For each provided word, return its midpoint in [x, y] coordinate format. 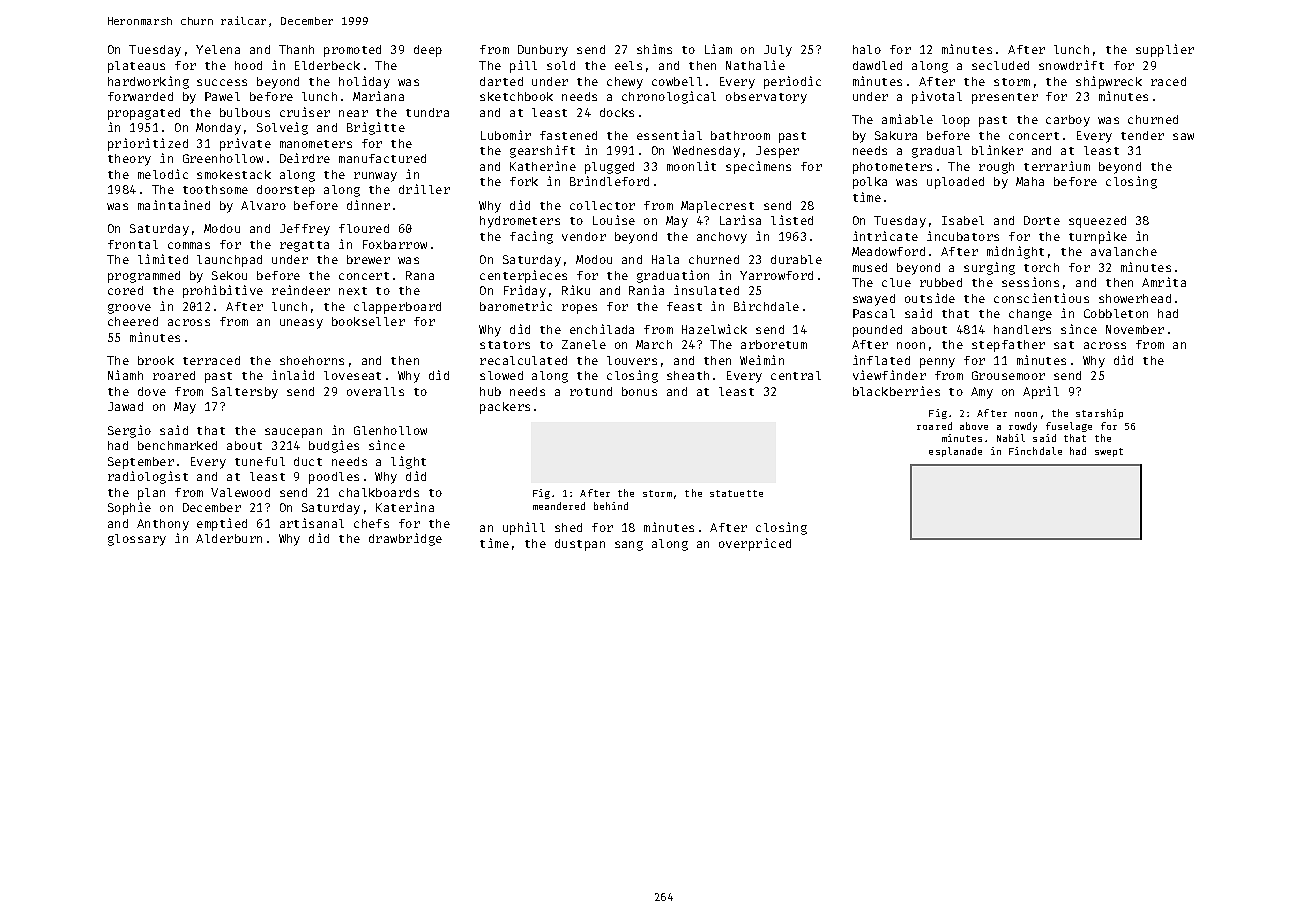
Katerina [405, 507]
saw [1183, 136]
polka [870, 183]
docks [617, 112]
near [353, 113]
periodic [792, 82]
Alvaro [263, 205]
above [974, 426]
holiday [364, 82]
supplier [1165, 50]
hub [490, 391]
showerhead [1135, 298]
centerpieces [523, 276]
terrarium [1057, 166]
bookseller [368, 321]
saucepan [293, 433]
